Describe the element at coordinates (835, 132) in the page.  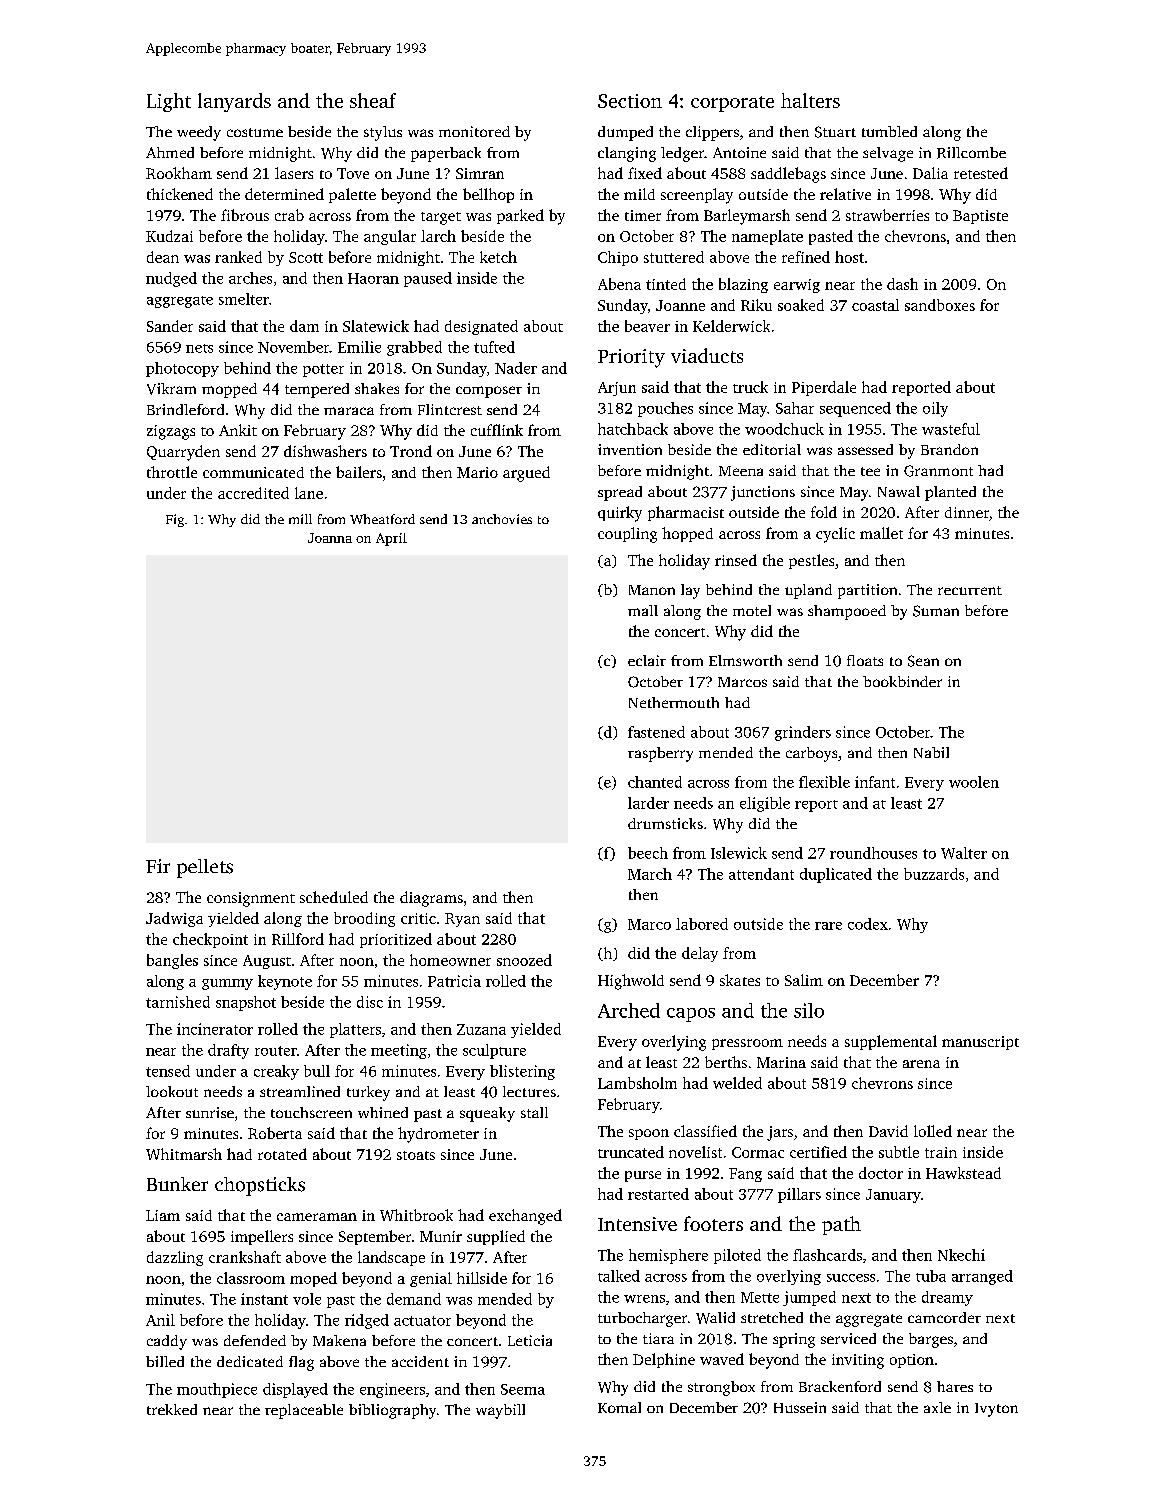
I see `Stuart` at that location.
